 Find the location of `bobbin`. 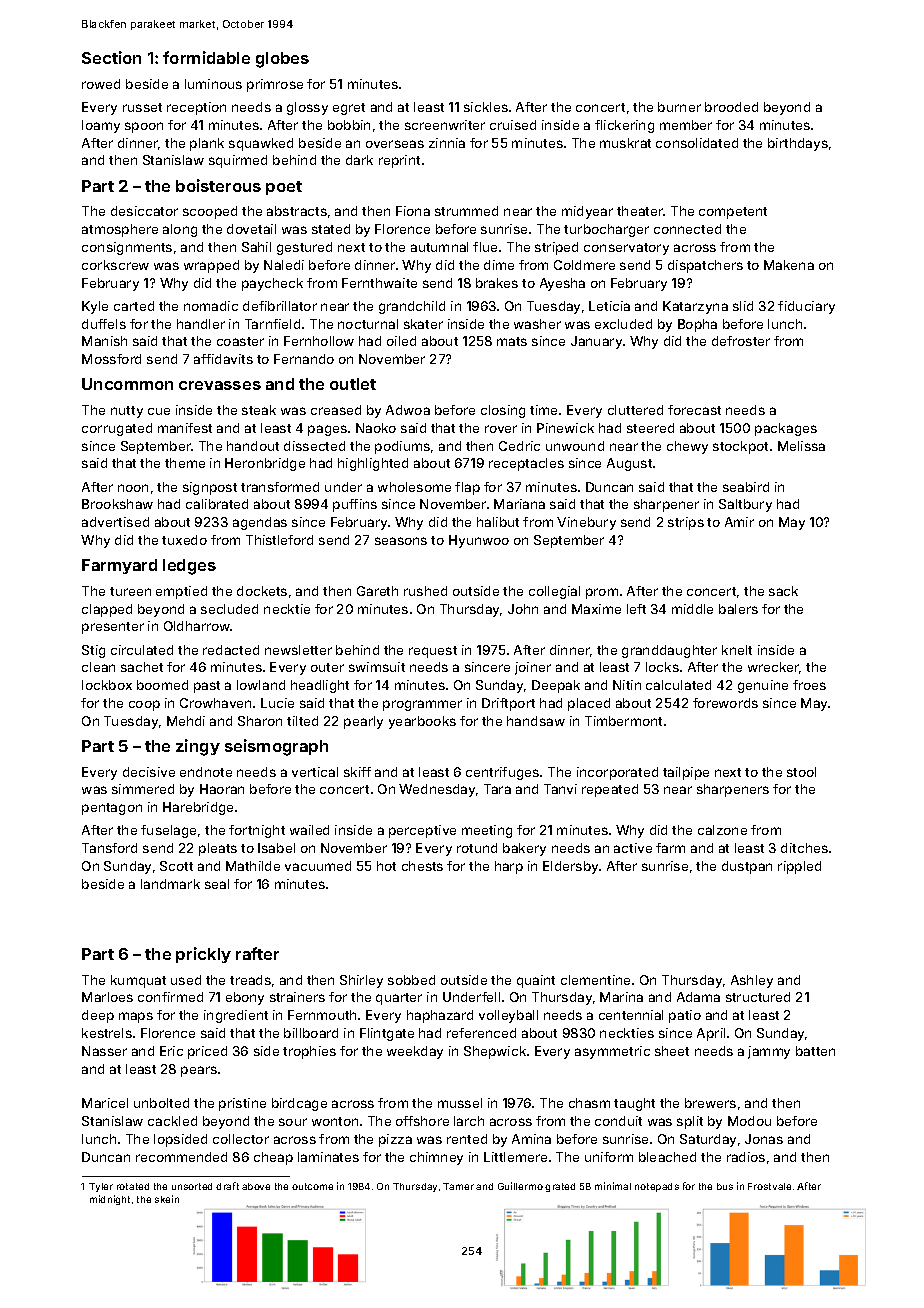

bobbin is located at coordinates (349, 125).
